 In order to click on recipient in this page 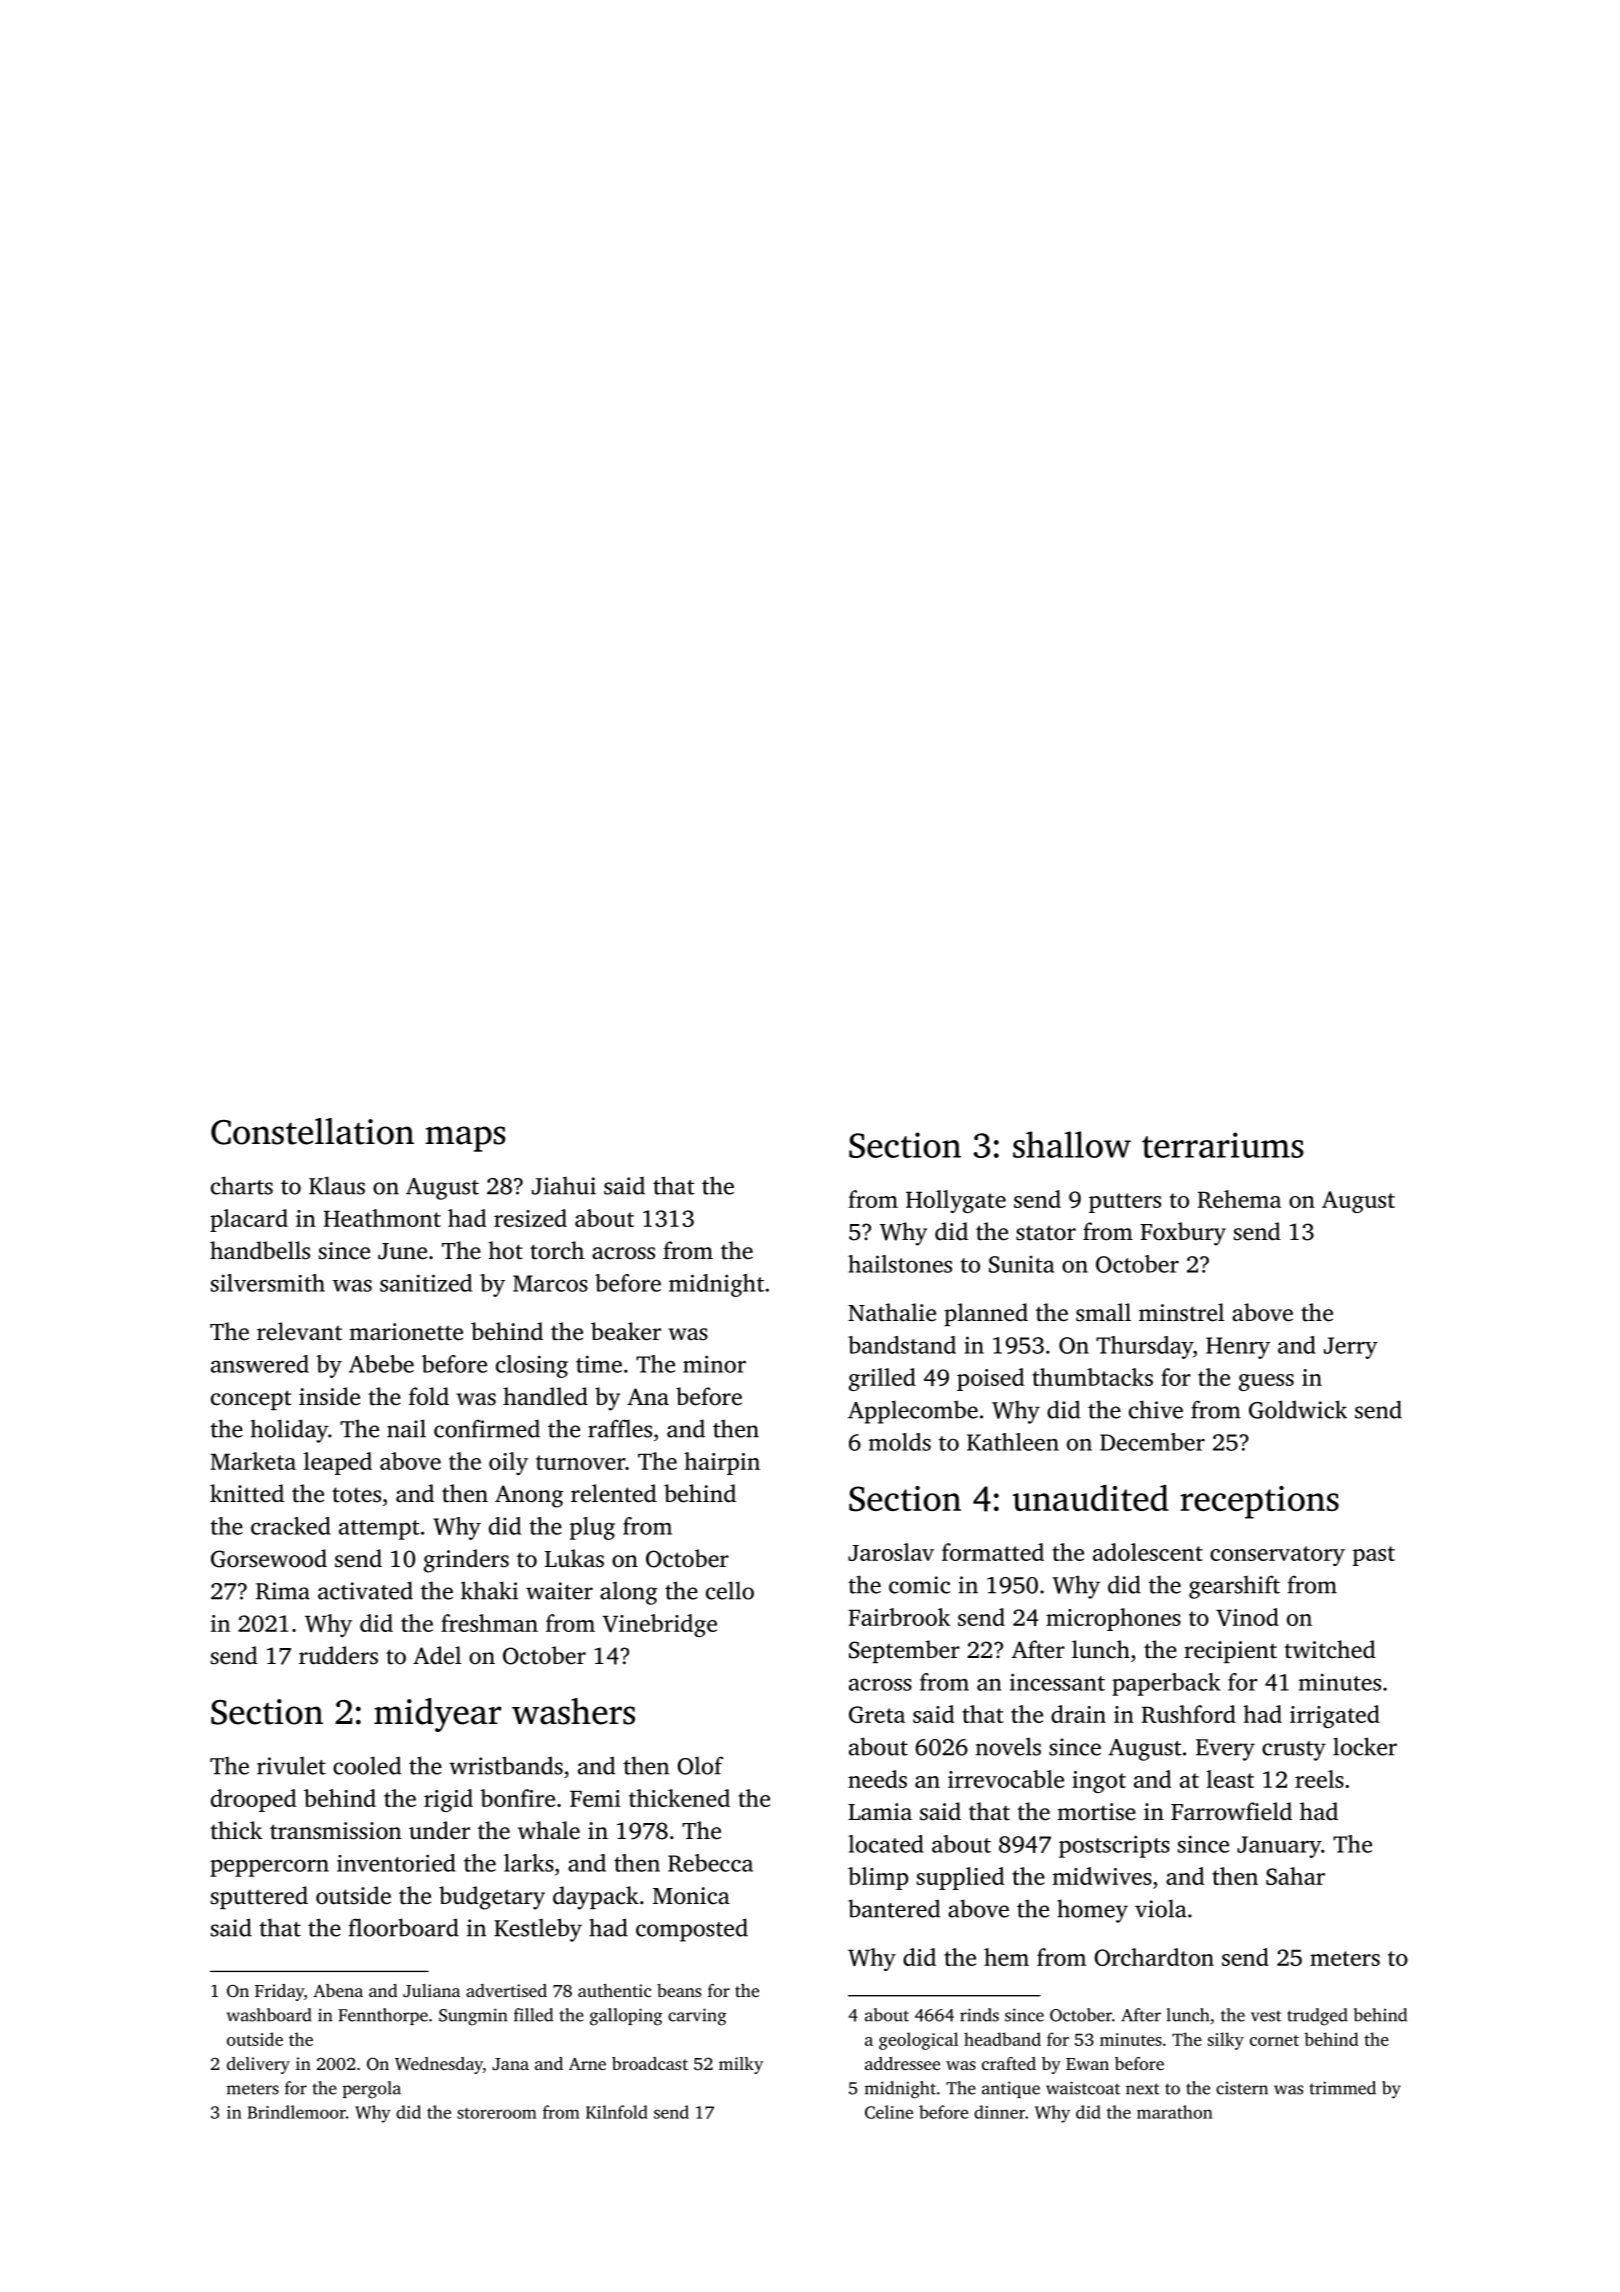, I will do `click(1230, 1652)`.
